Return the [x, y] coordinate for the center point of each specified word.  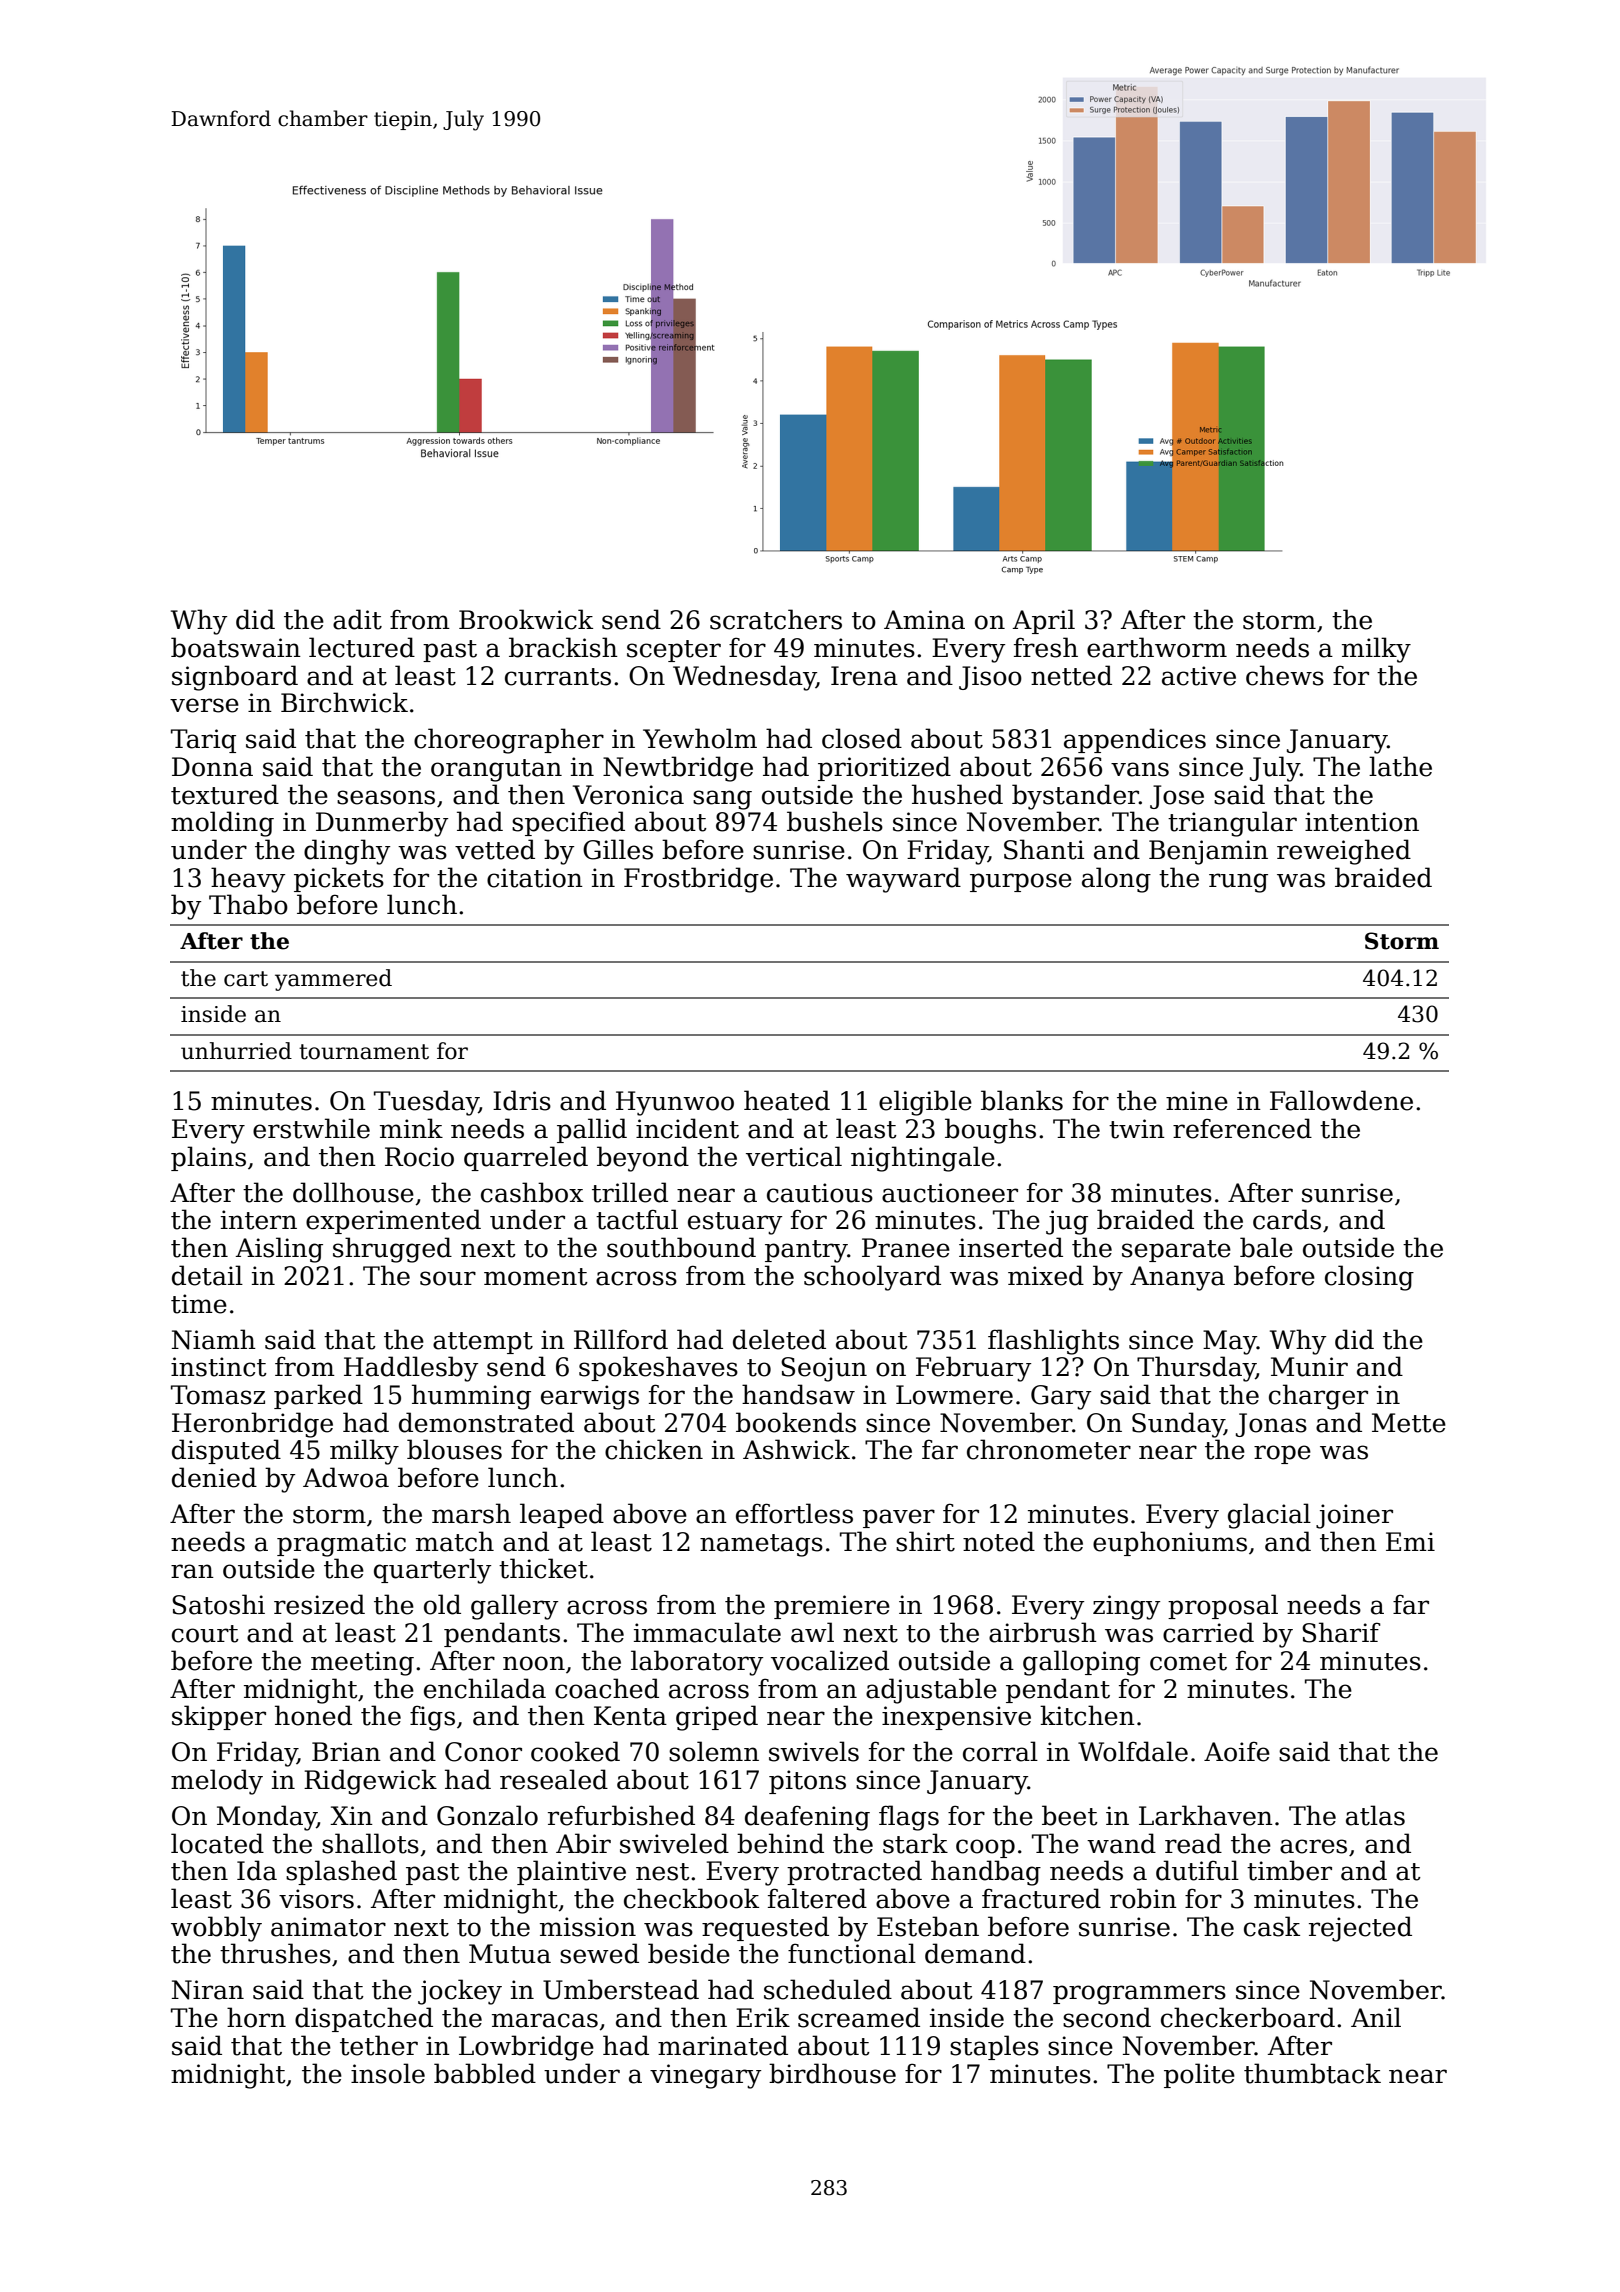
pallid [592, 1130]
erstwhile [311, 1128]
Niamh [214, 1339]
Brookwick [526, 619]
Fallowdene [1341, 1100]
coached [607, 1688]
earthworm [1157, 647]
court [205, 1634]
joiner [1354, 1516]
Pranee [906, 1248]
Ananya [1177, 1278]
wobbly [216, 1929]
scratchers [776, 619]
